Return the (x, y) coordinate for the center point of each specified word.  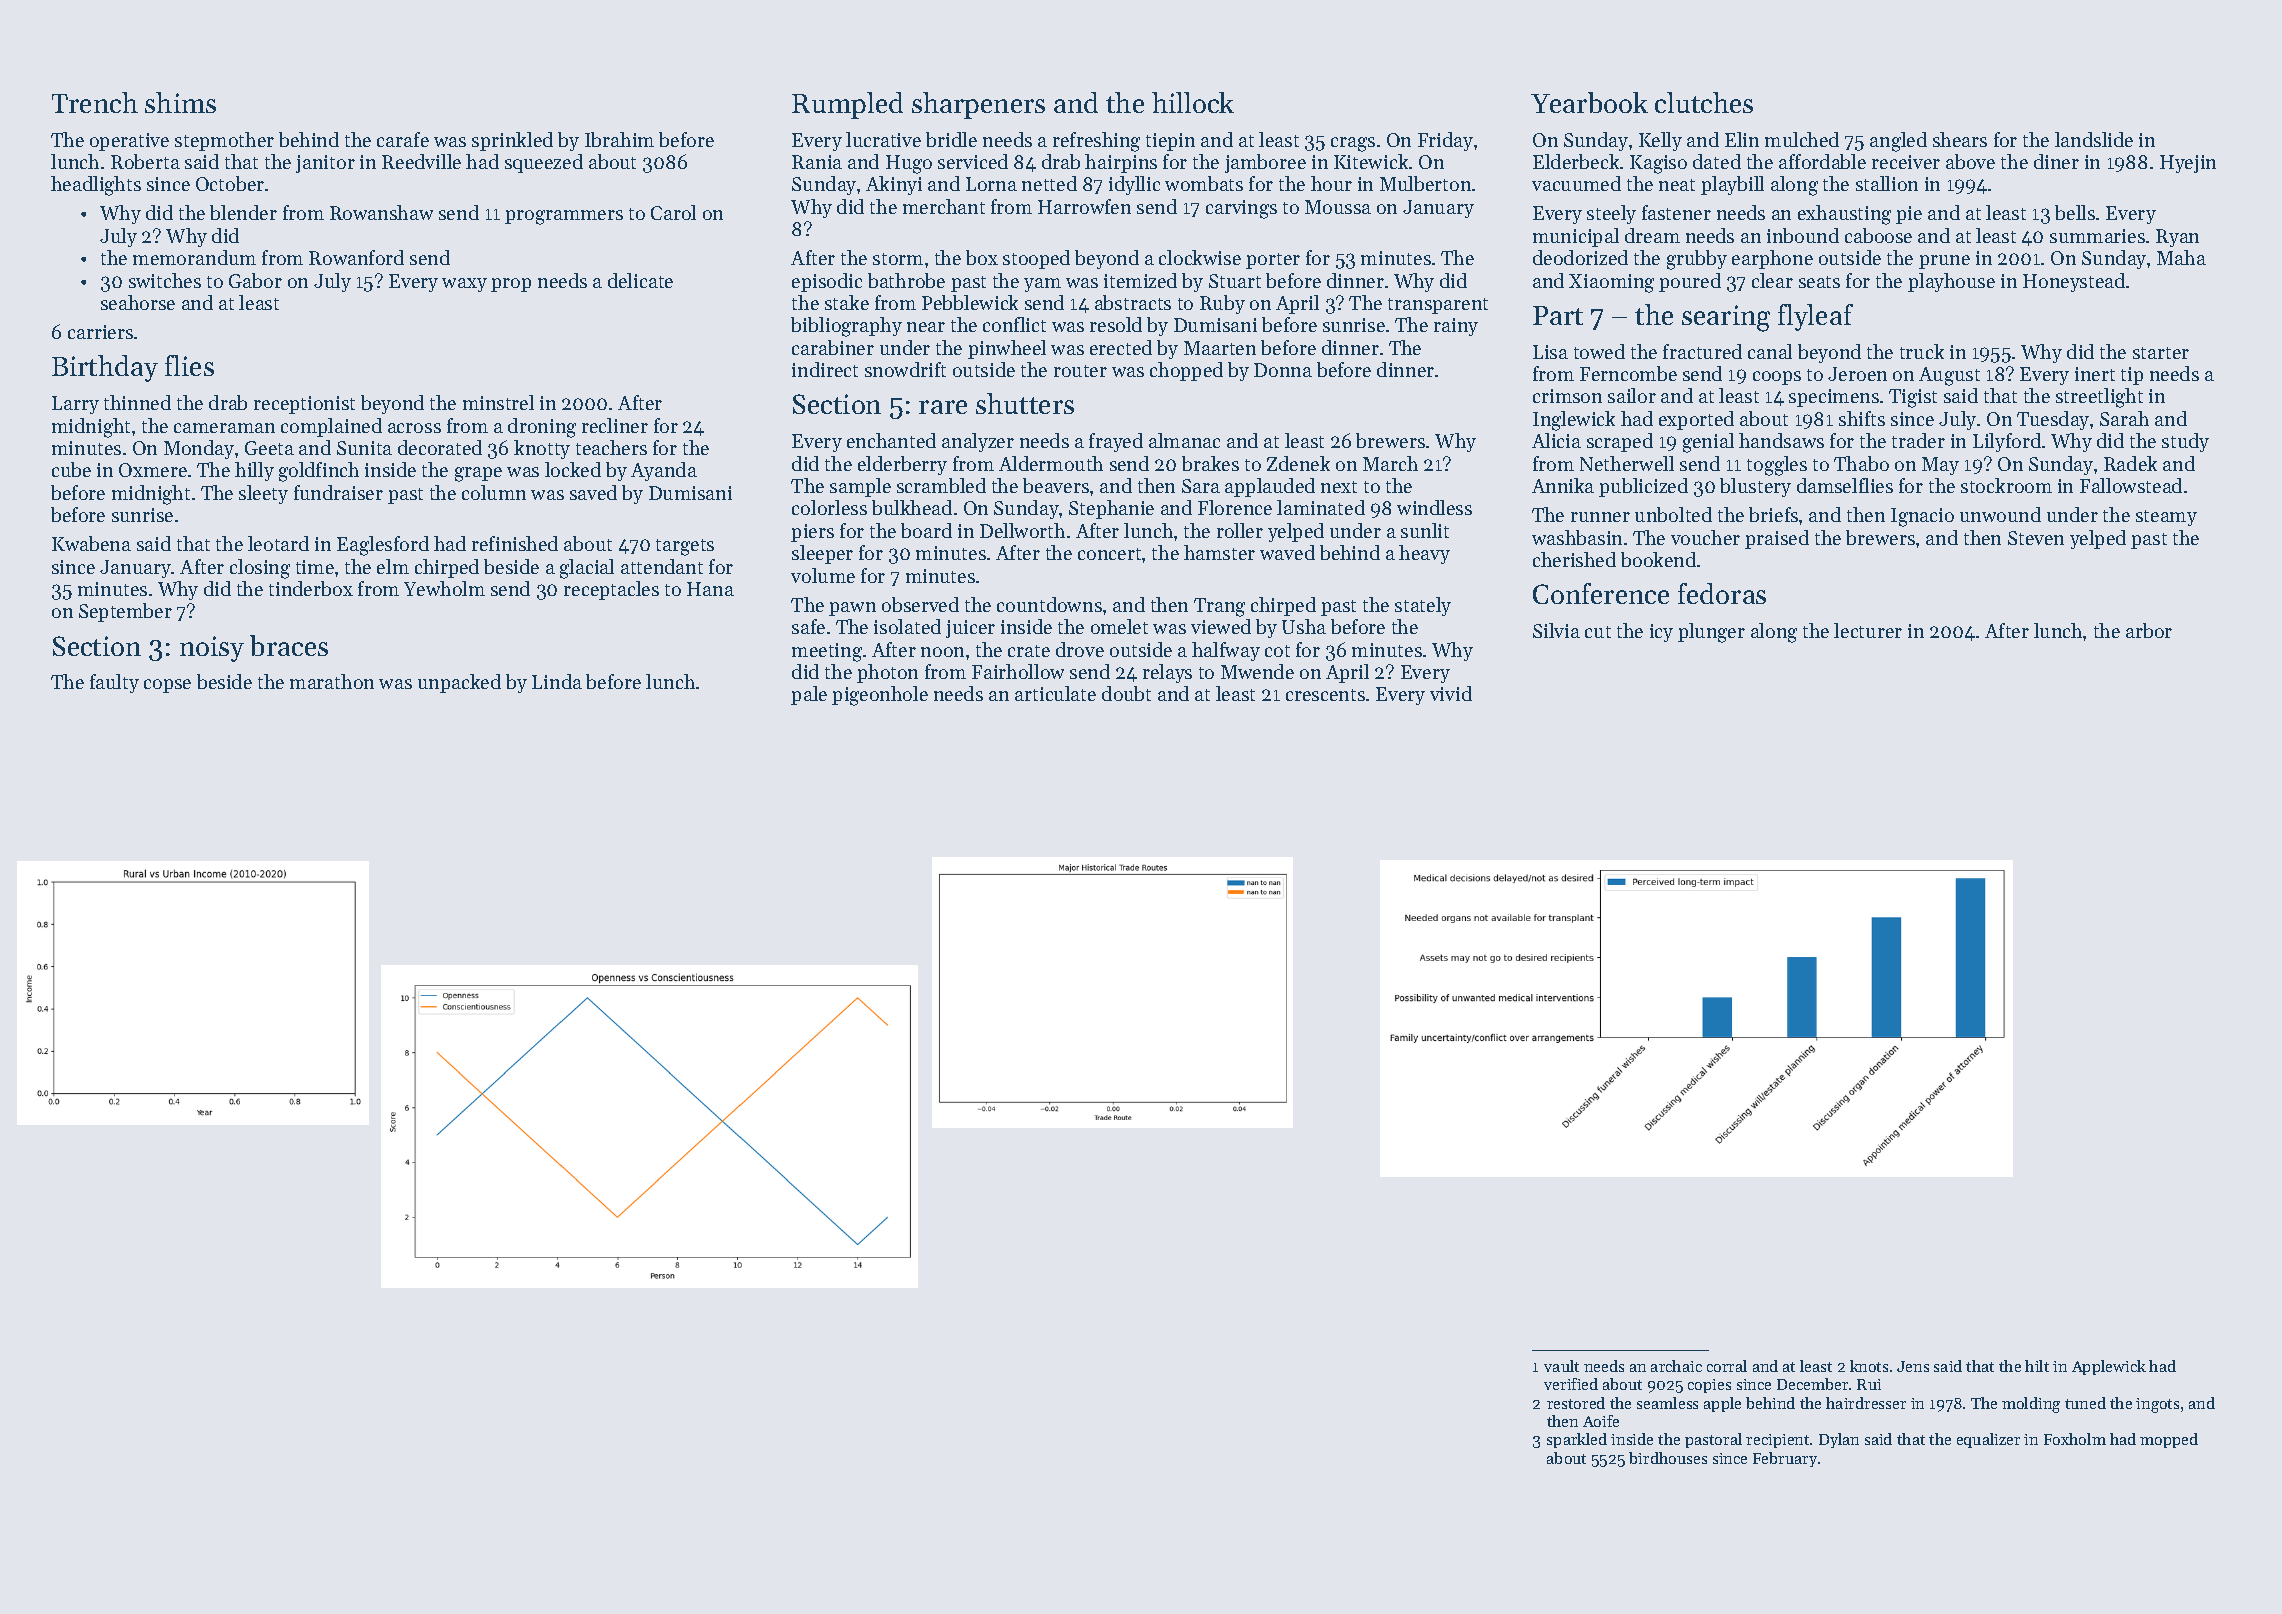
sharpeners (978, 105)
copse (167, 686)
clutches (1704, 102)
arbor (2149, 630)
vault (1561, 1366)
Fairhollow (1018, 671)
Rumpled (847, 105)
